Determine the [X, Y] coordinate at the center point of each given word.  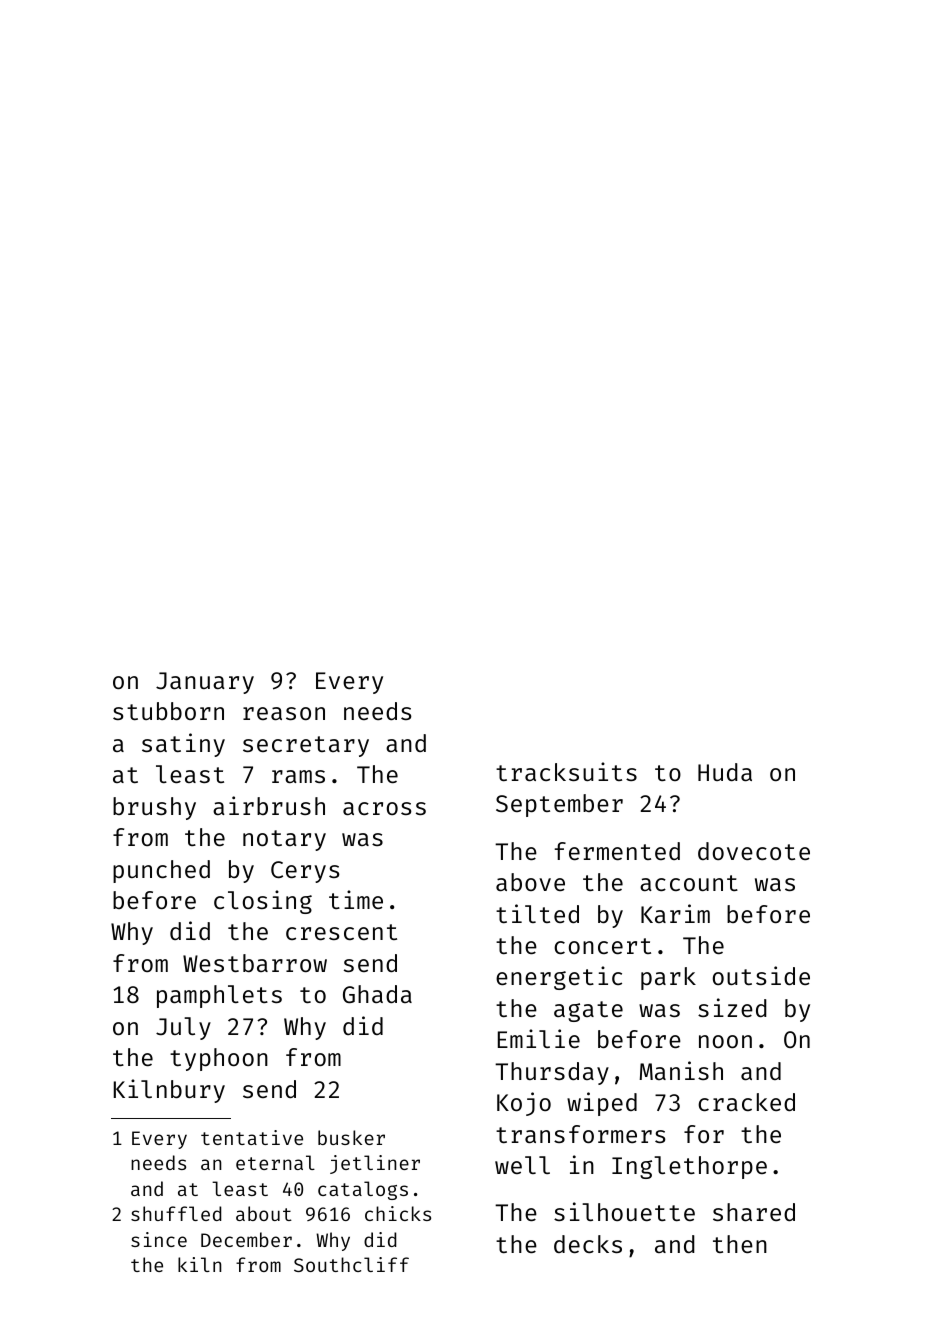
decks [588, 1244]
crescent [341, 932]
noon [725, 1041]
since [159, 1239]
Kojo [524, 1104]
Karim [675, 913]
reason [284, 713]
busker [351, 1137]
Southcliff [351, 1264]
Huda [725, 772]
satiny [183, 745]
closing [263, 902]
